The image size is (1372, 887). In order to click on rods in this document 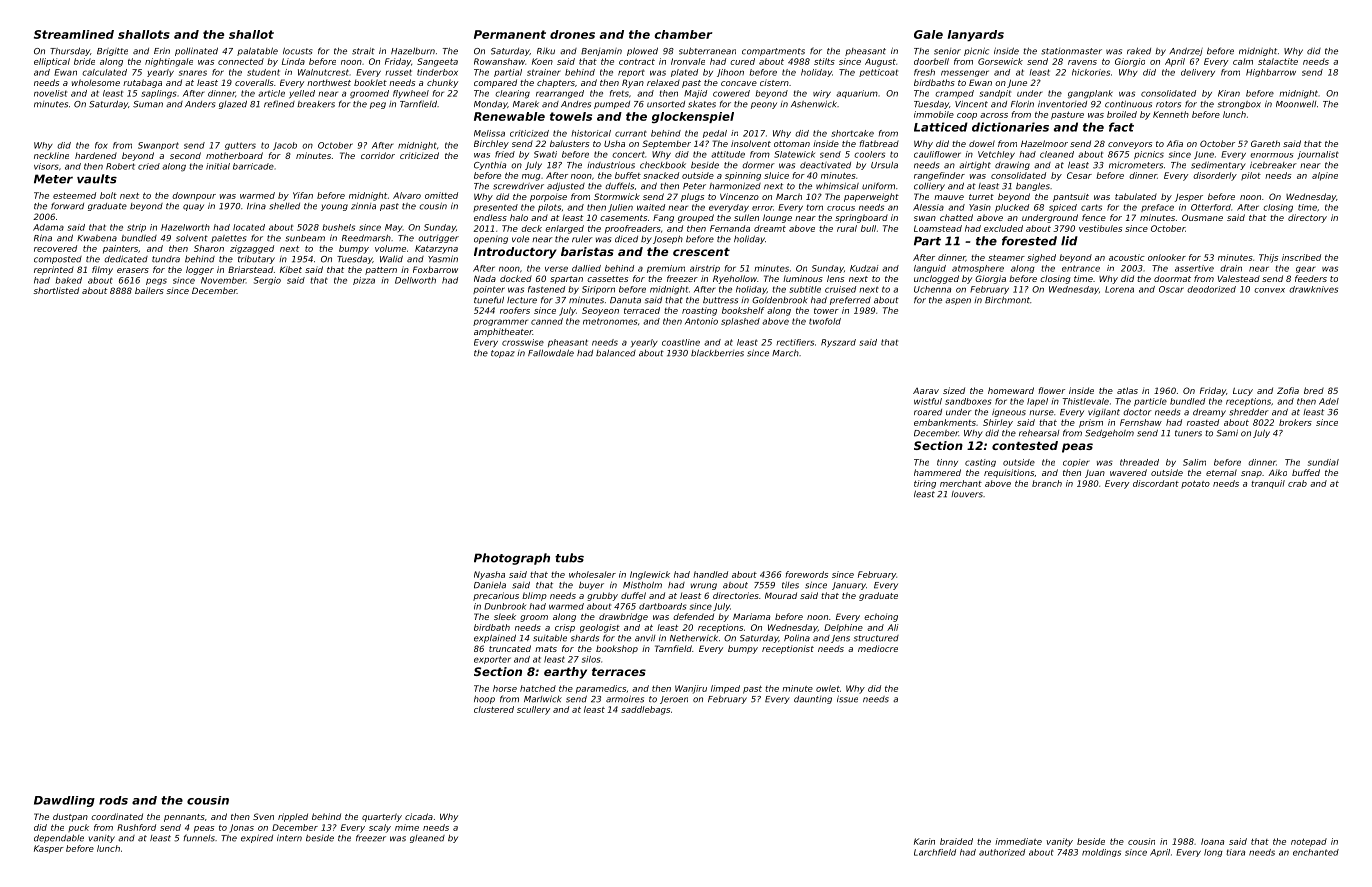, I will do `click(113, 800)`.
